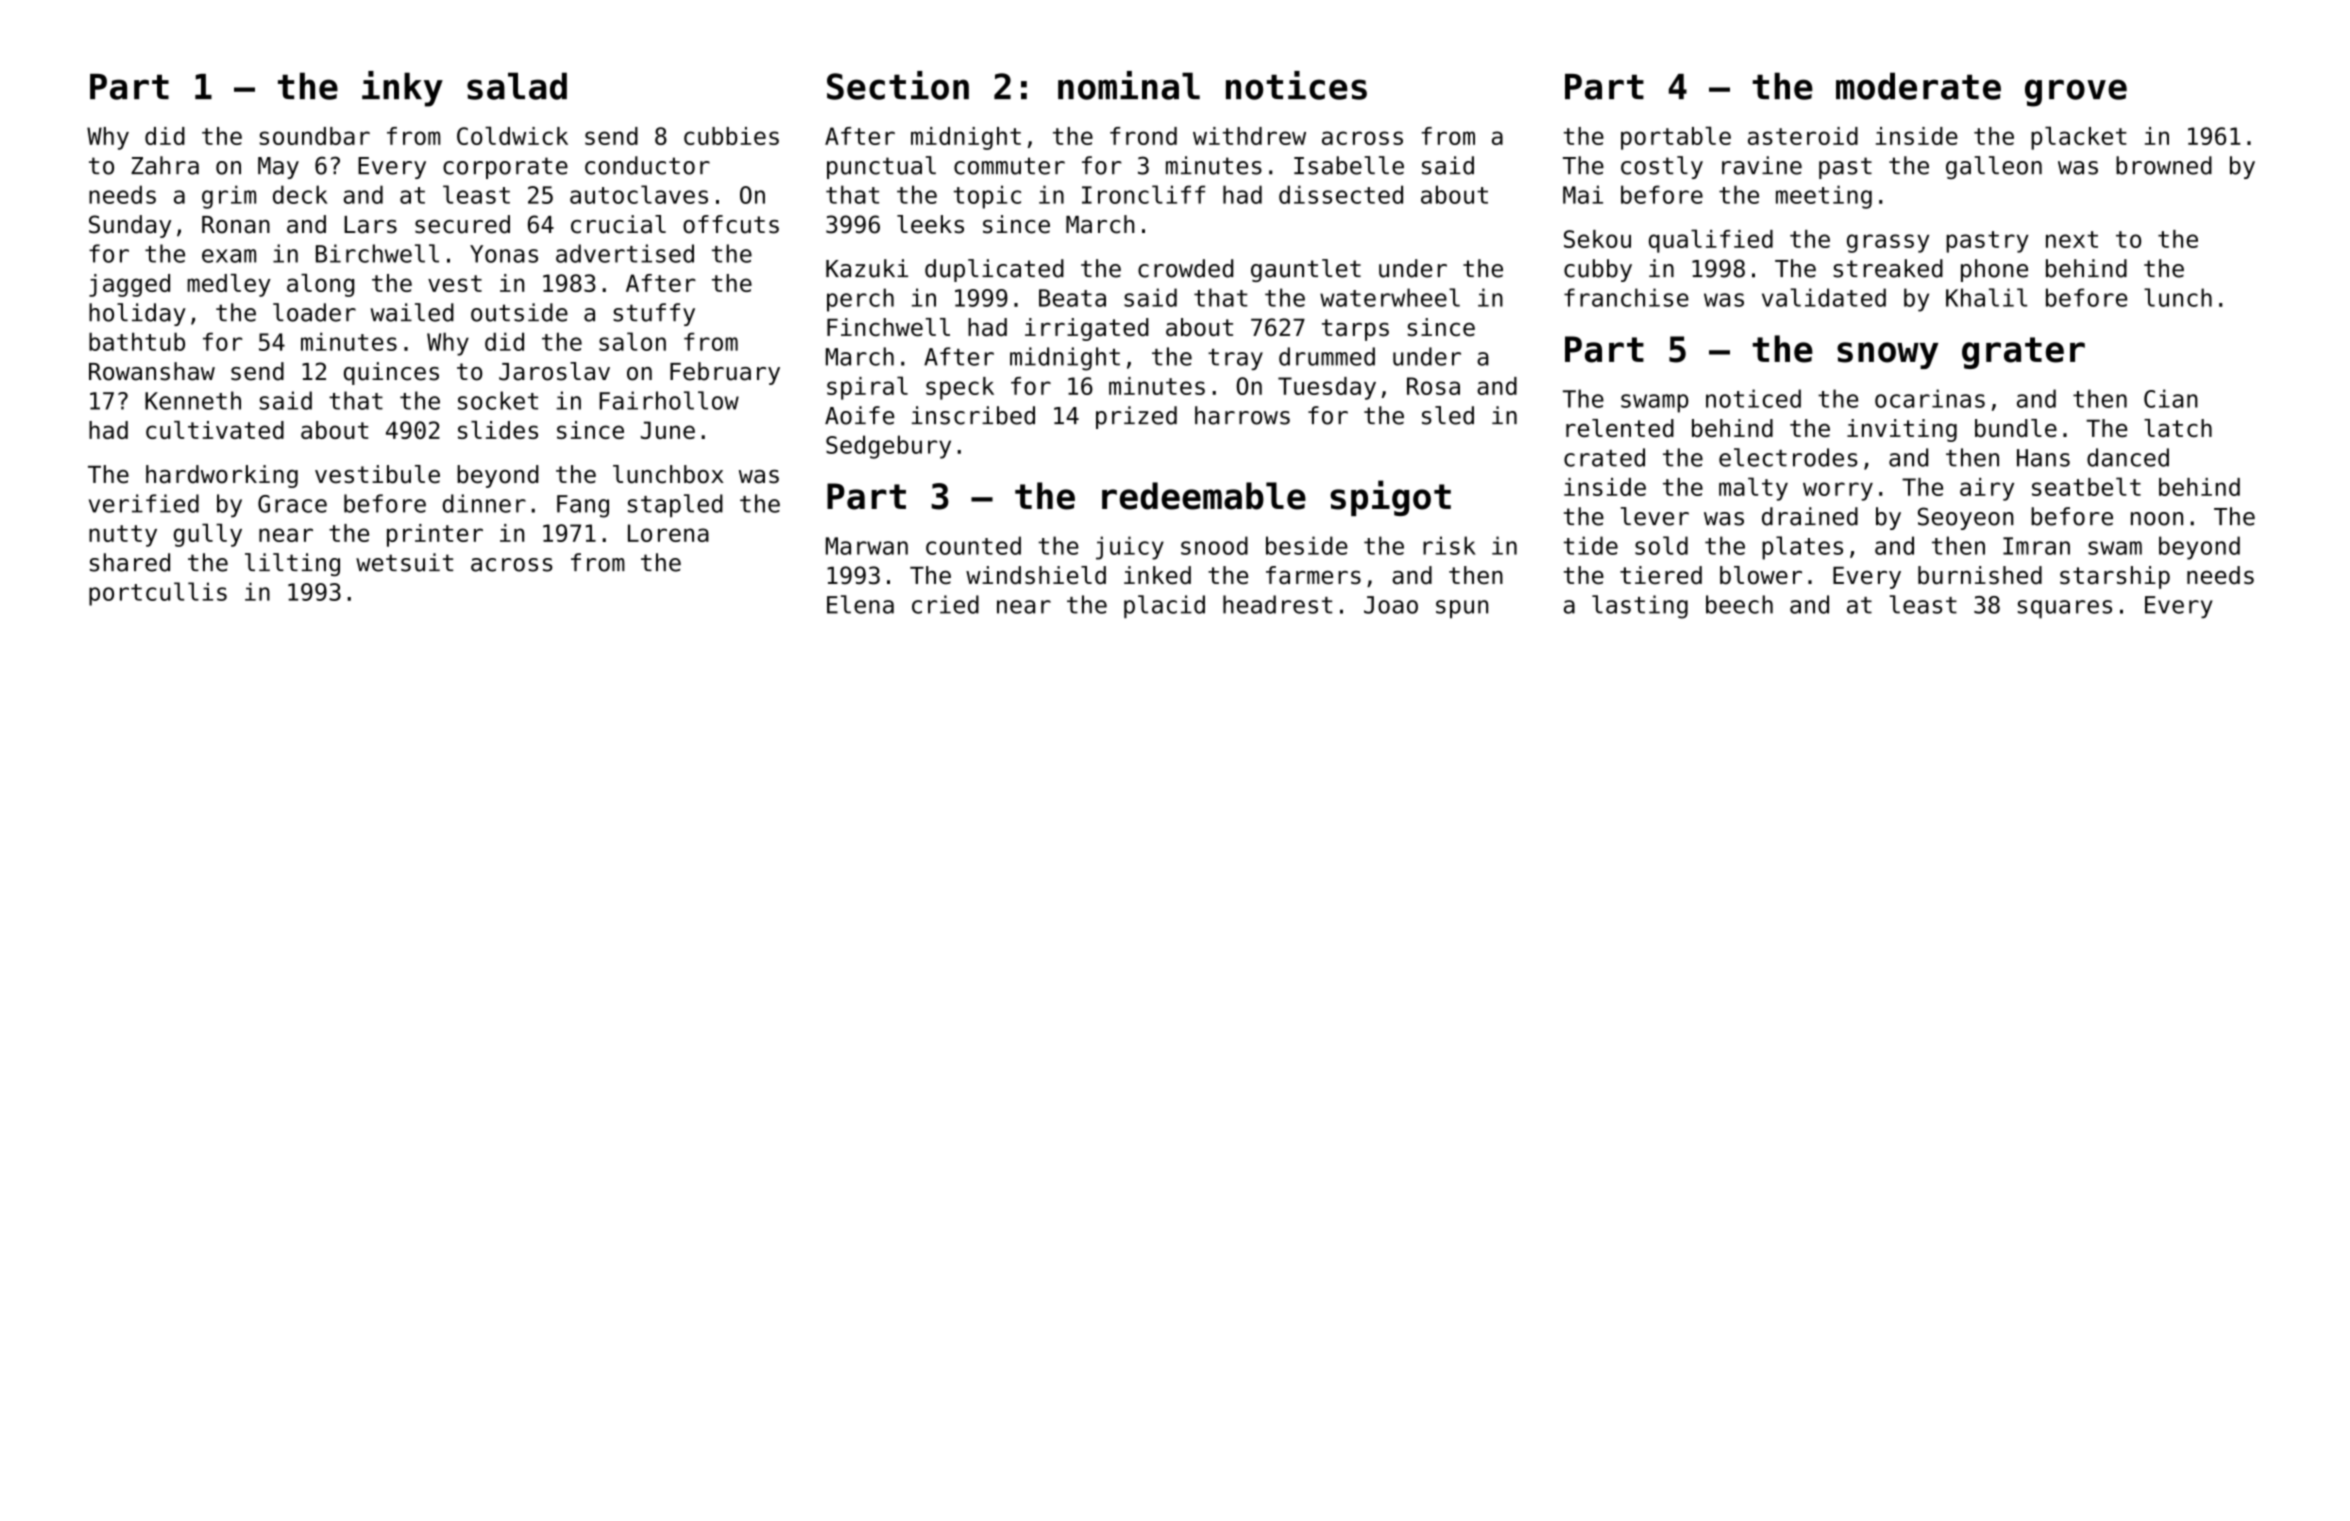 This screenshot has width=2350, height=1521. Describe the element at coordinates (1838, 491) in the screenshot. I see `worry` at that location.
